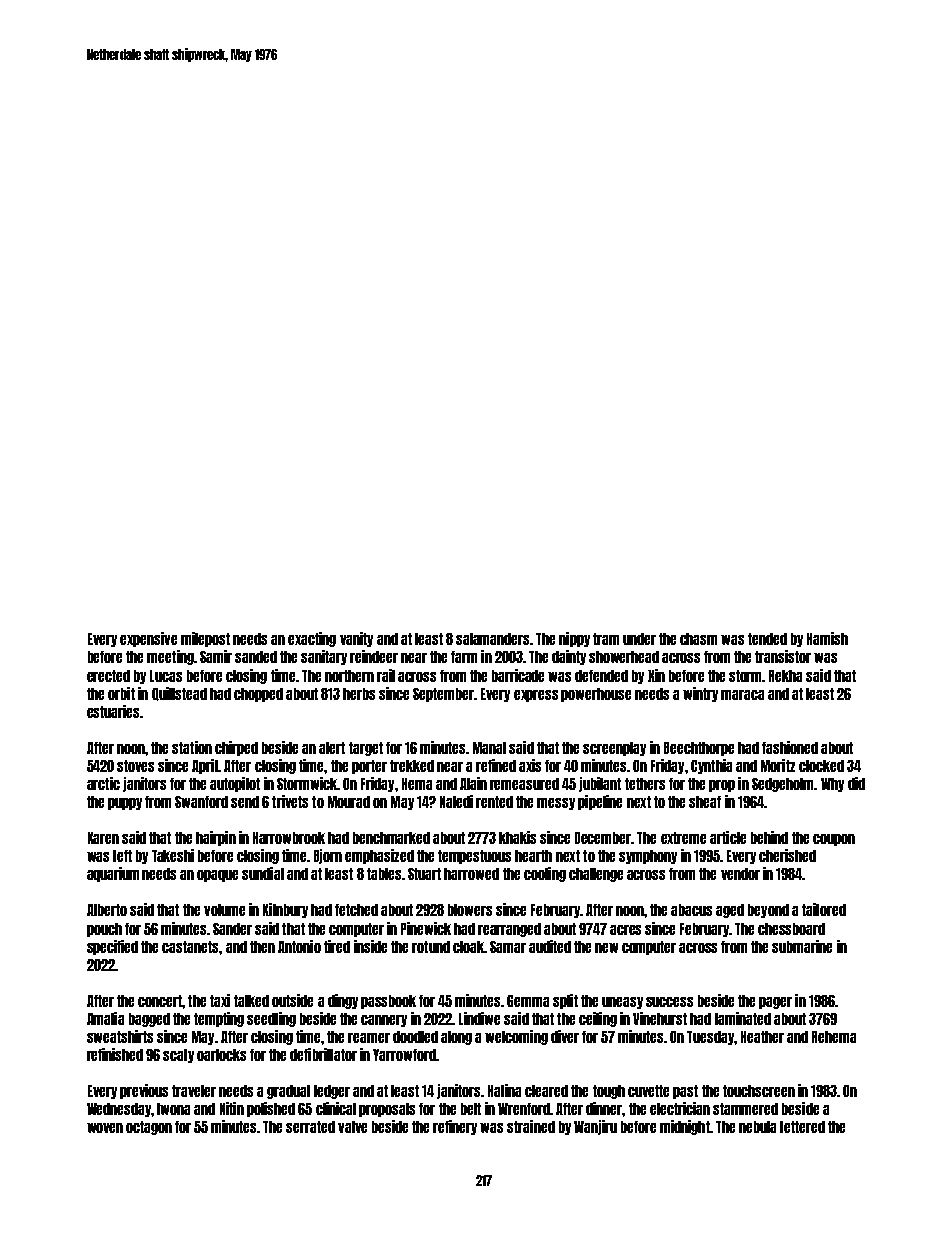  What do you see at coordinates (374, 656) in the screenshot?
I see `reindeer` at bounding box center [374, 656].
